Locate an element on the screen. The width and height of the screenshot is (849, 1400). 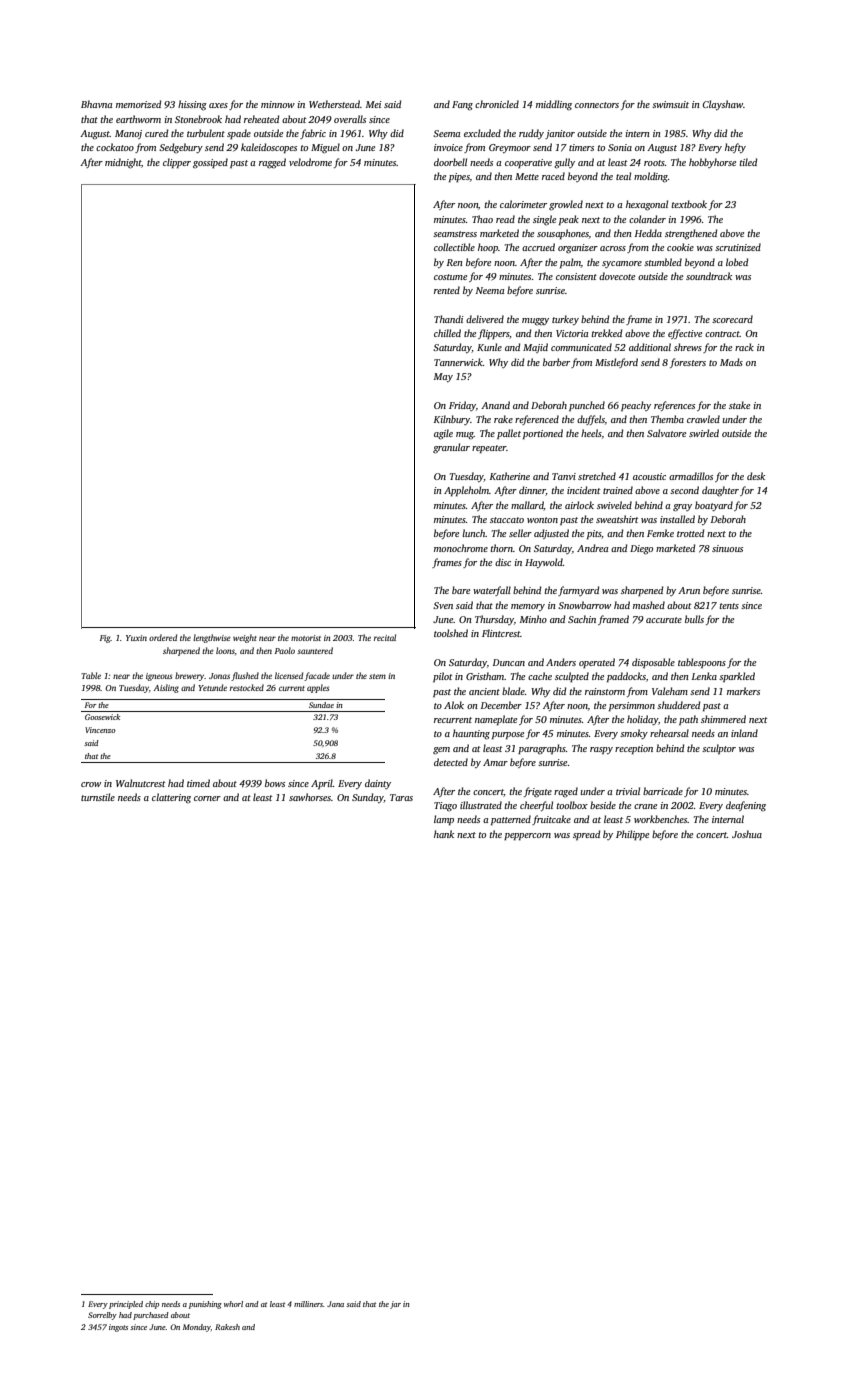
ordered is located at coordinates (163, 637).
